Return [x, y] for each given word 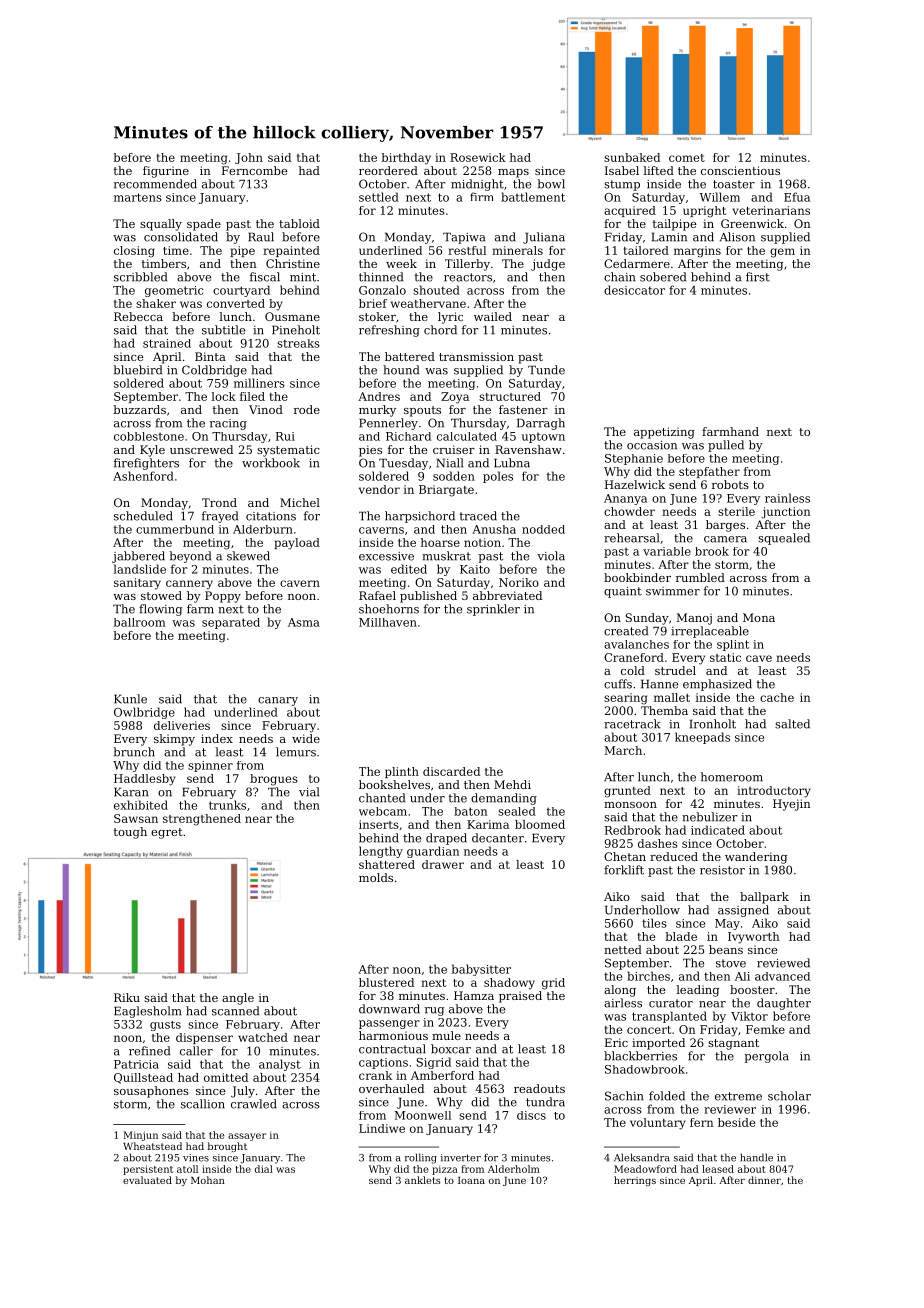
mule [446, 1035]
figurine [166, 172]
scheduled [143, 516]
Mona [759, 617]
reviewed [783, 963]
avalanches [636, 644]
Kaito [475, 569]
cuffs [618, 684]
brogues [274, 780]
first [758, 277]
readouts [539, 1088]
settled [379, 197]
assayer [247, 1137]
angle [238, 999]
